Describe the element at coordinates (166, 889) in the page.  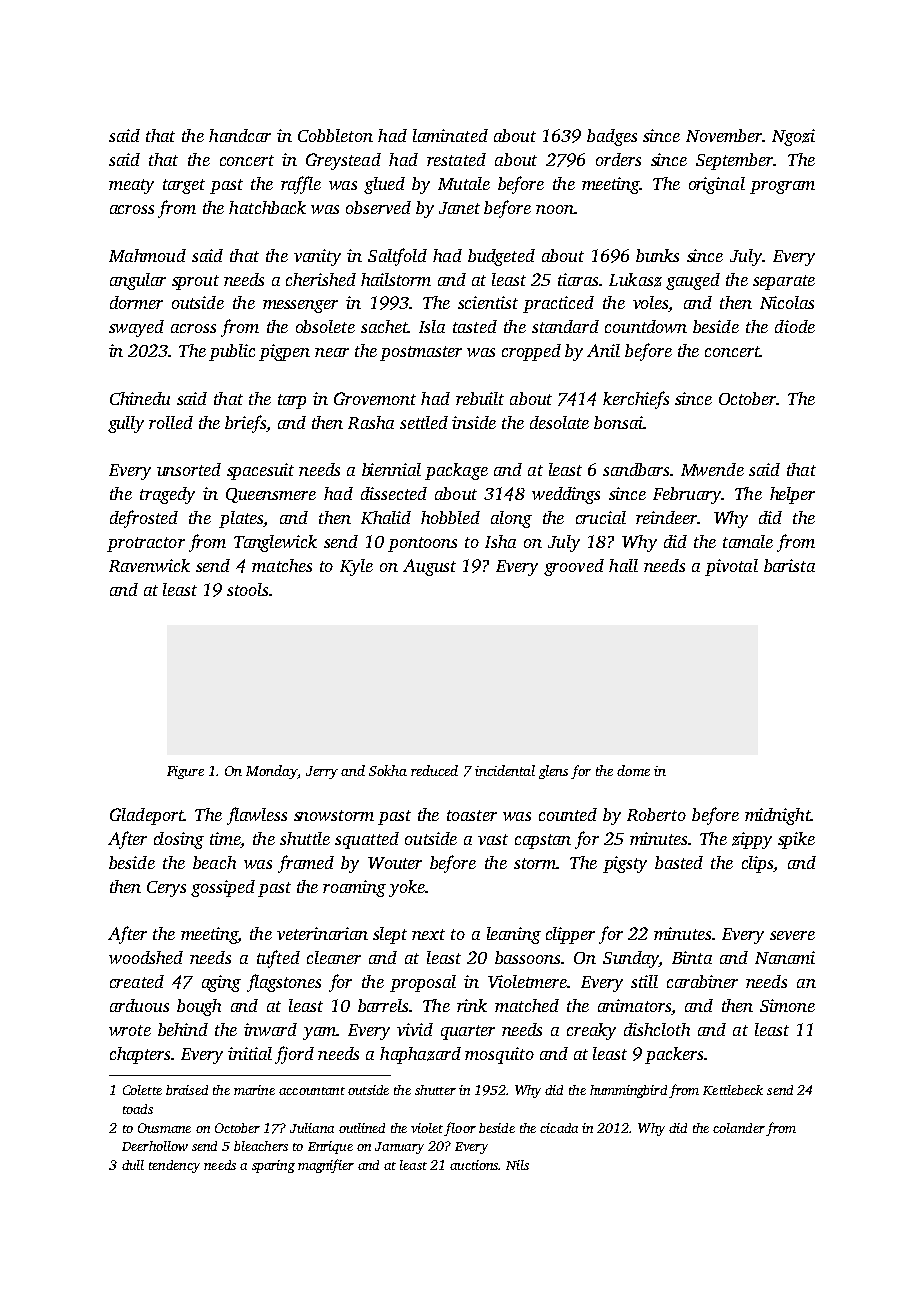
I see `Cerys` at that location.
